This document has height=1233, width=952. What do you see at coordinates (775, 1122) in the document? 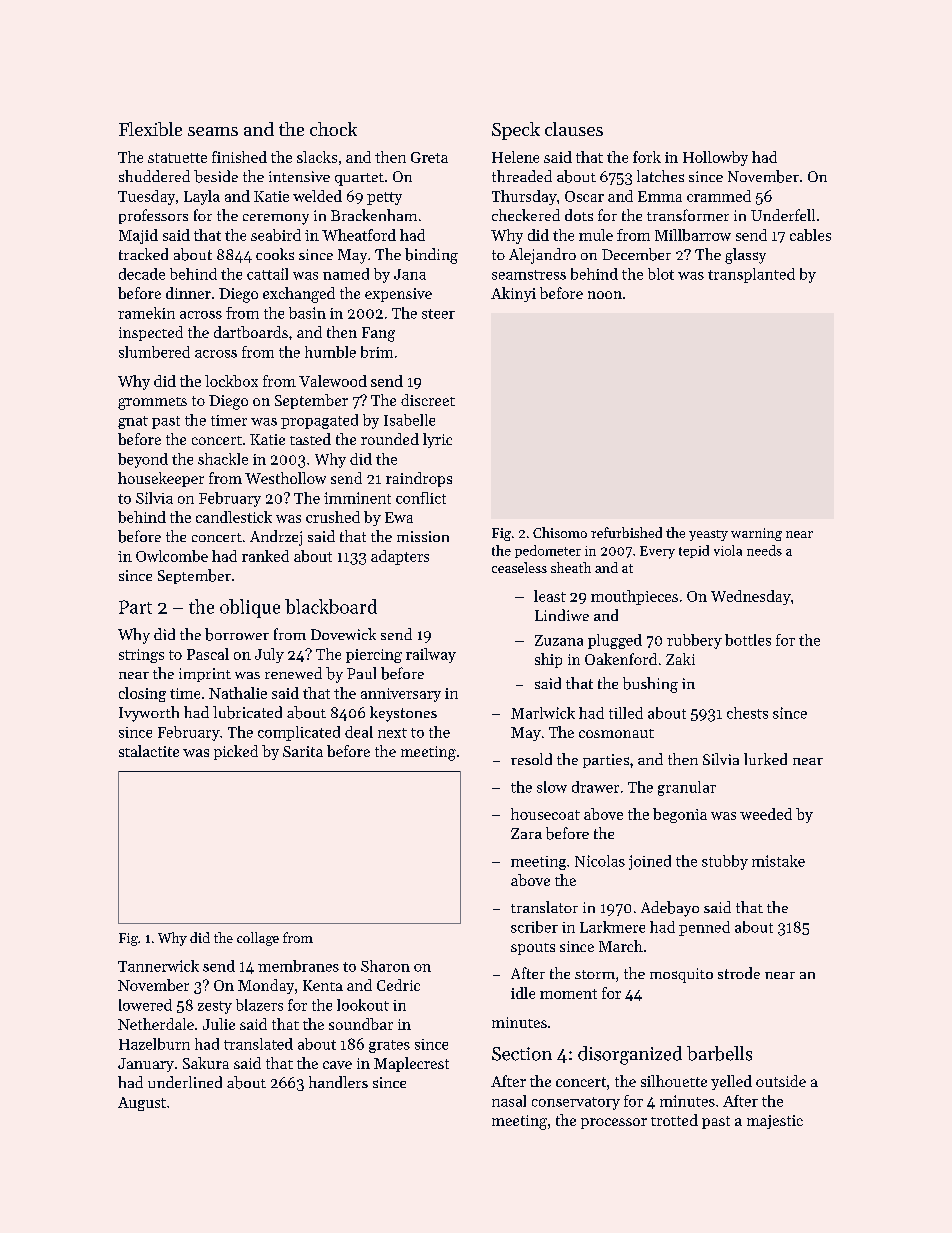
I see `majestic` at bounding box center [775, 1122].
